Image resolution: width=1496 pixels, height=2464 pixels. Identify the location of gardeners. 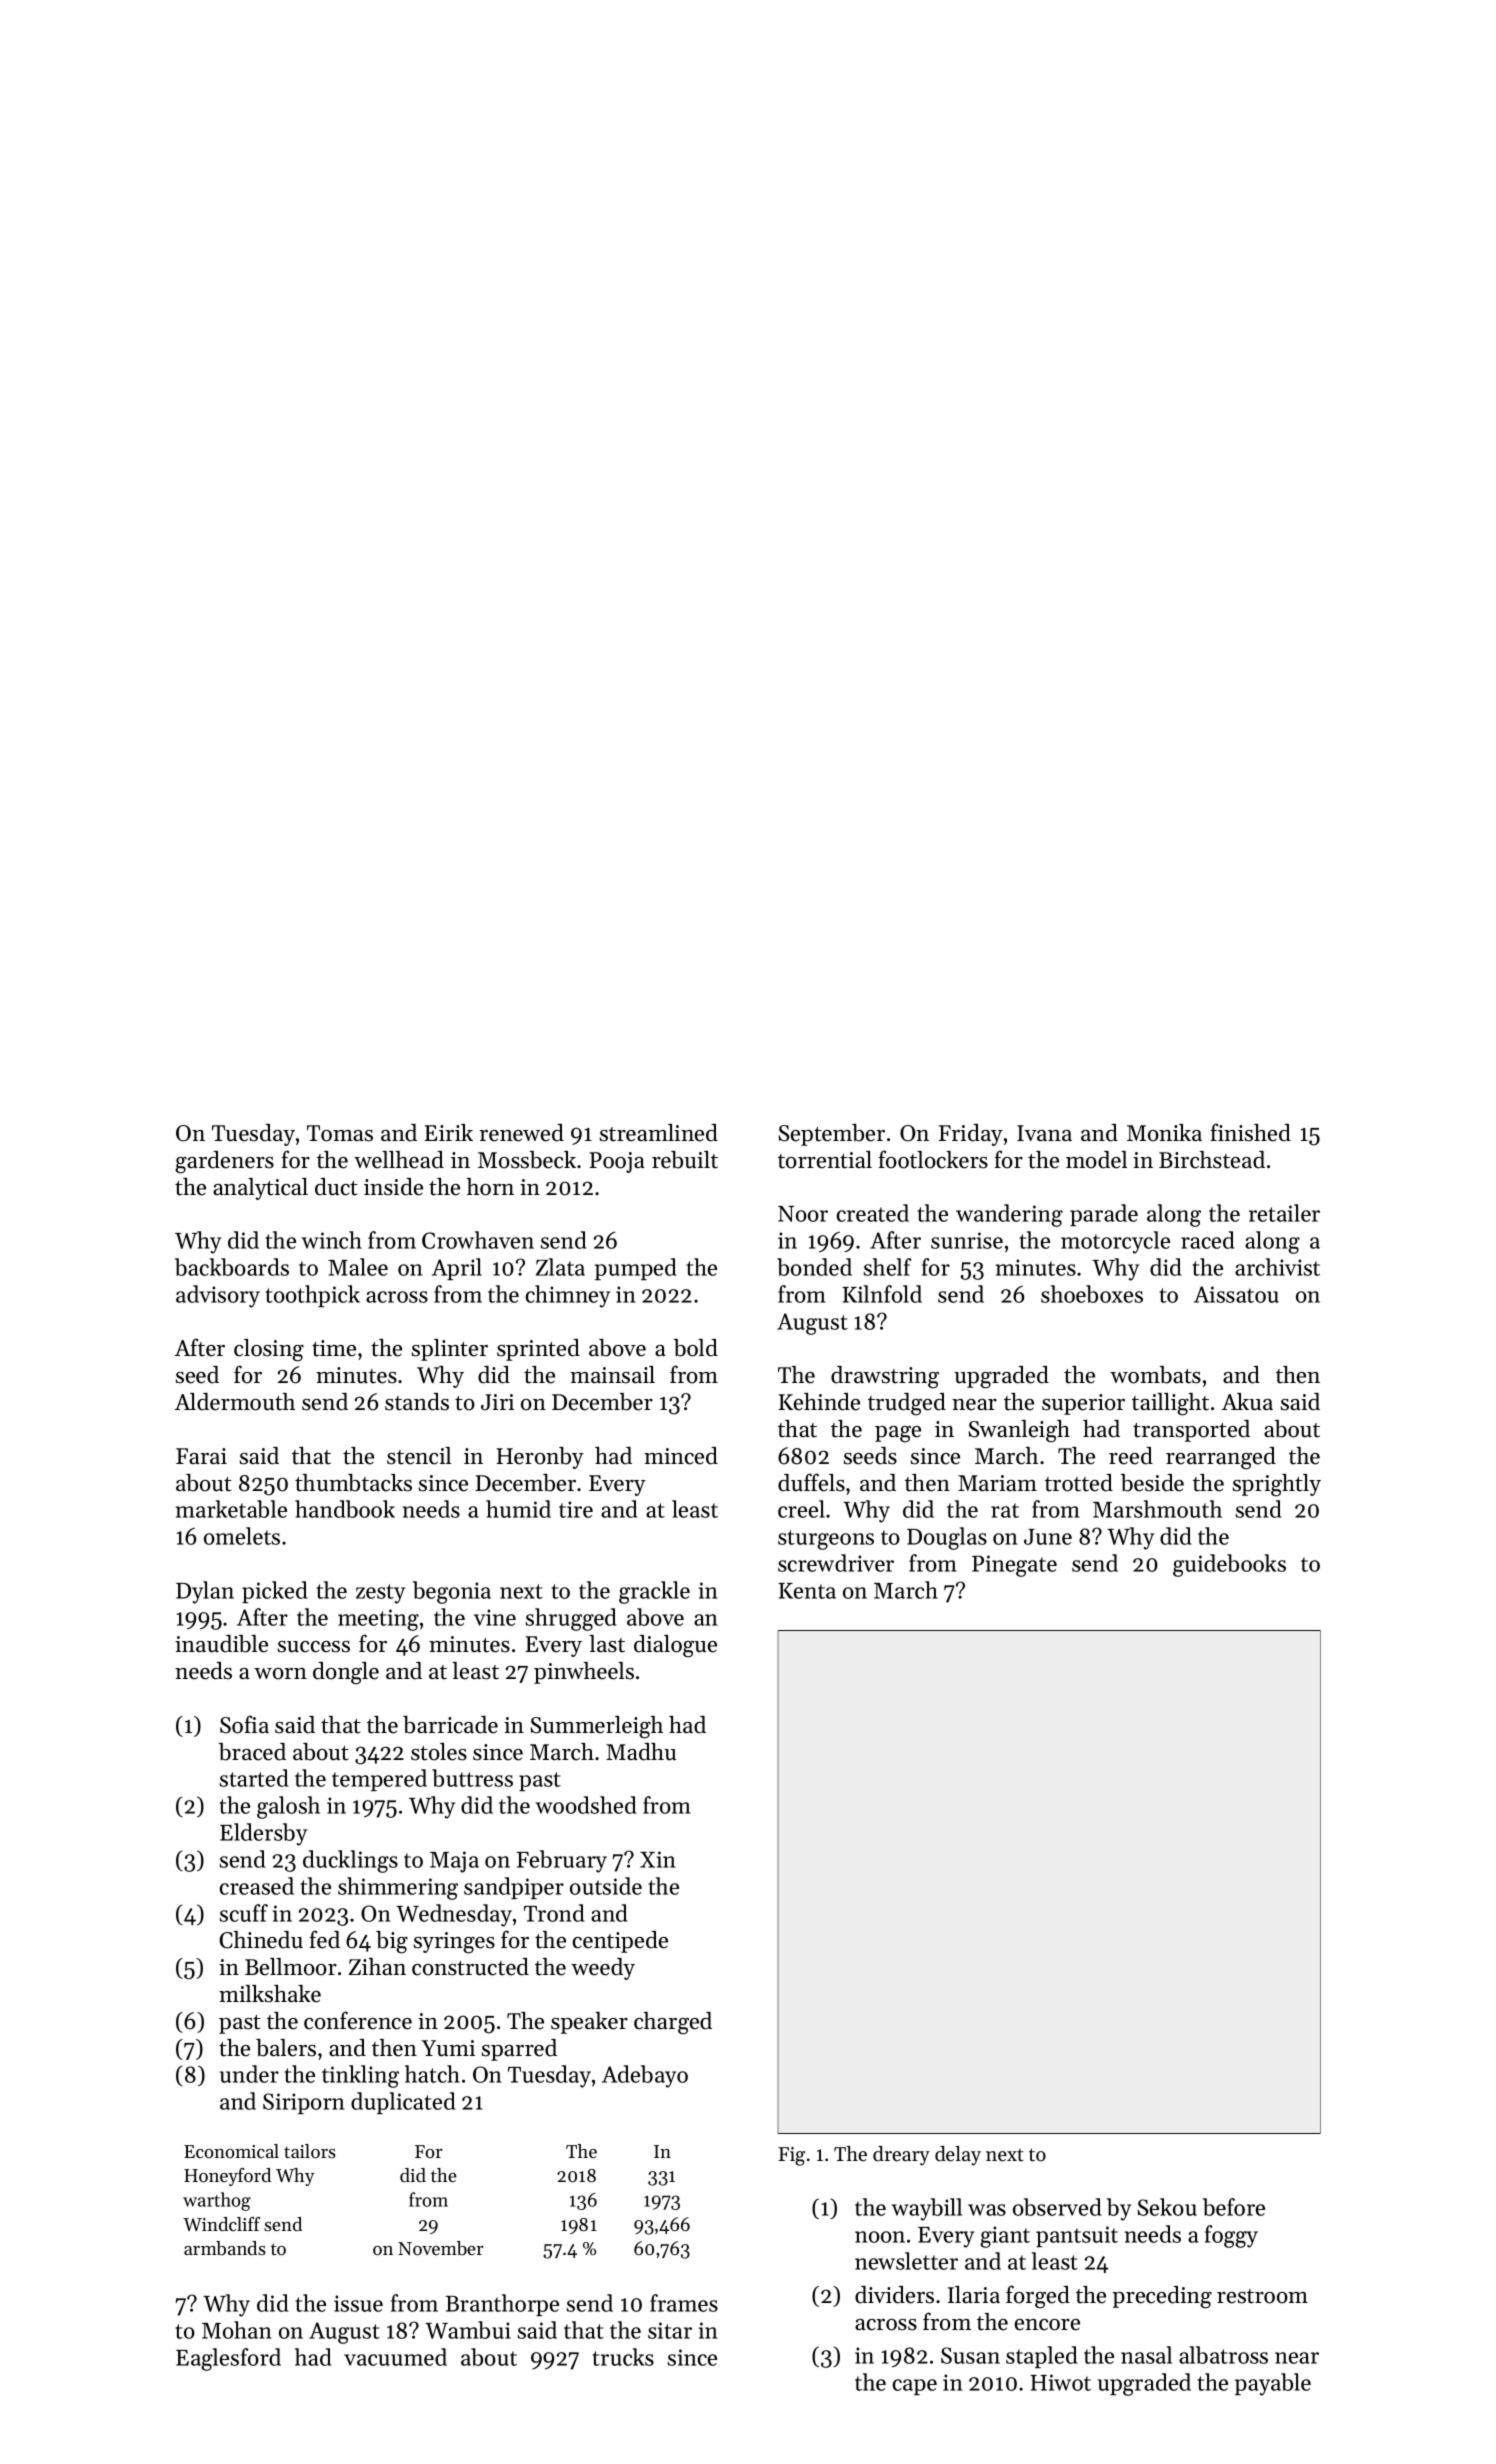
(224, 1162).
